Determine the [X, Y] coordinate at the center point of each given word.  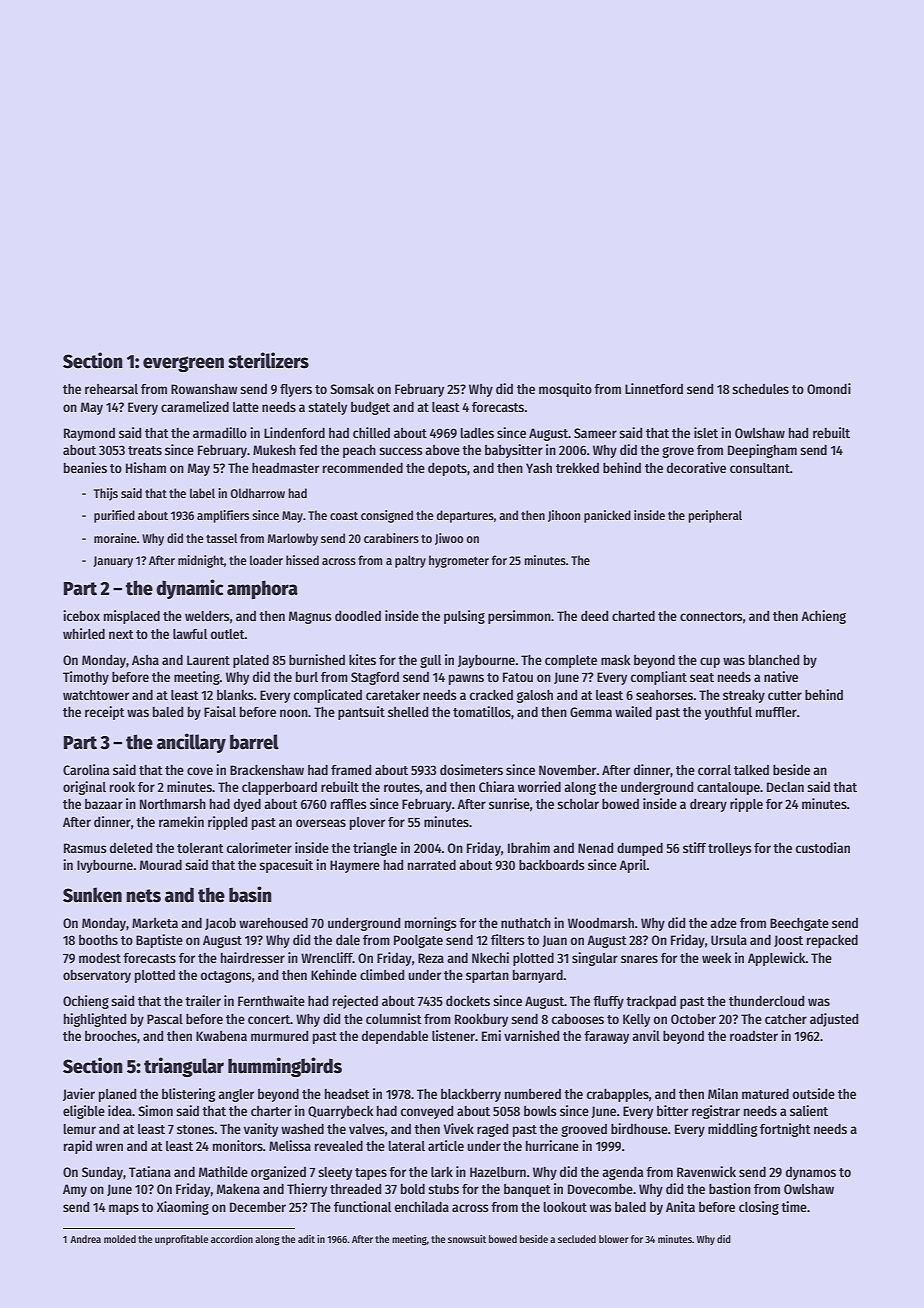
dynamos [811, 1173]
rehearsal [111, 389]
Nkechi [490, 957]
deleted [131, 848]
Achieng [823, 617]
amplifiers [223, 516]
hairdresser [253, 957]
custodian [823, 847]
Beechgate [799, 924]
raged [492, 1130]
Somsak [352, 389]
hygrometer [459, 561]
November [567, 770]
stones [195, 1129]
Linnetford [654, 388]
